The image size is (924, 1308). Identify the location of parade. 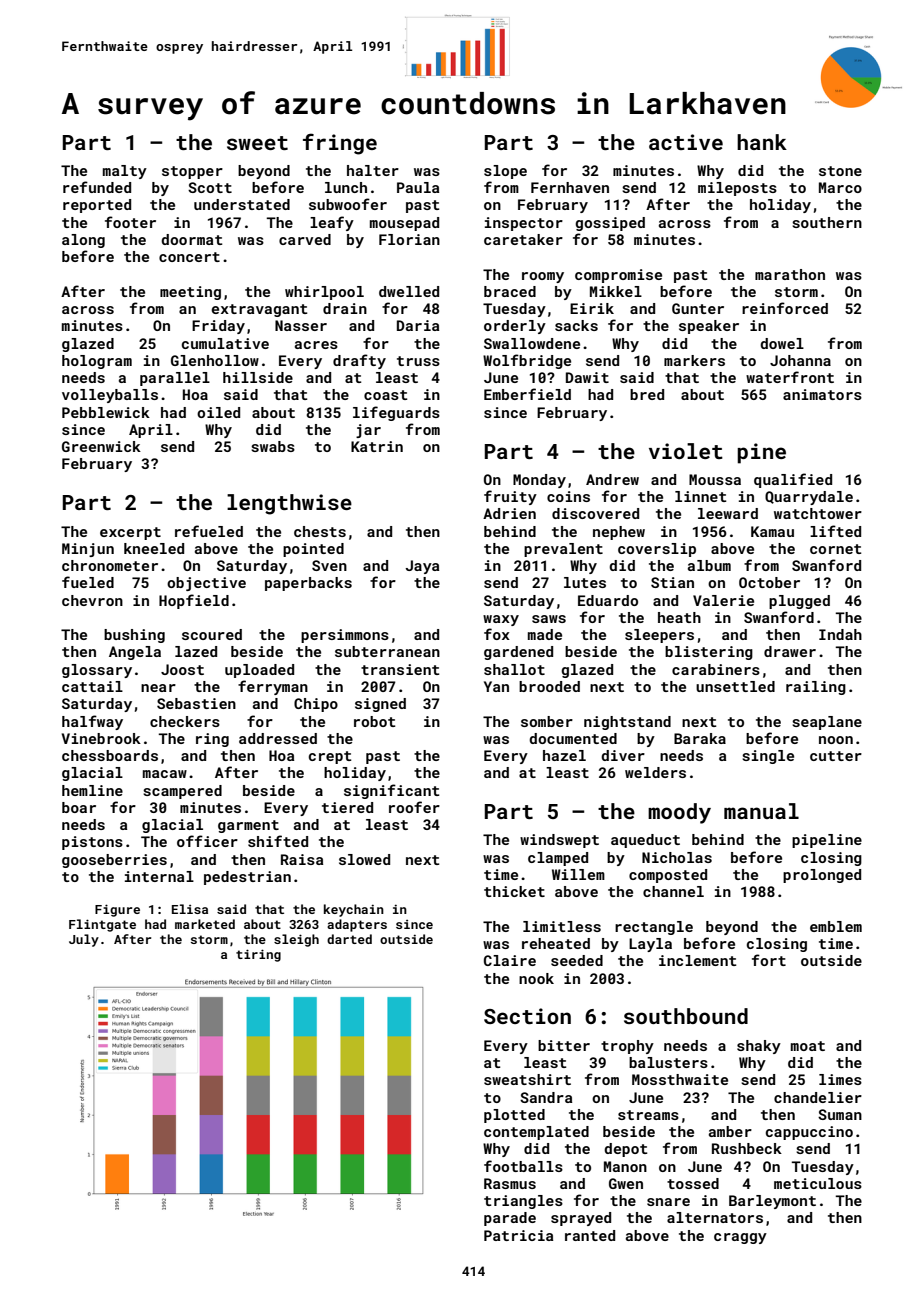
(510, 1219).
